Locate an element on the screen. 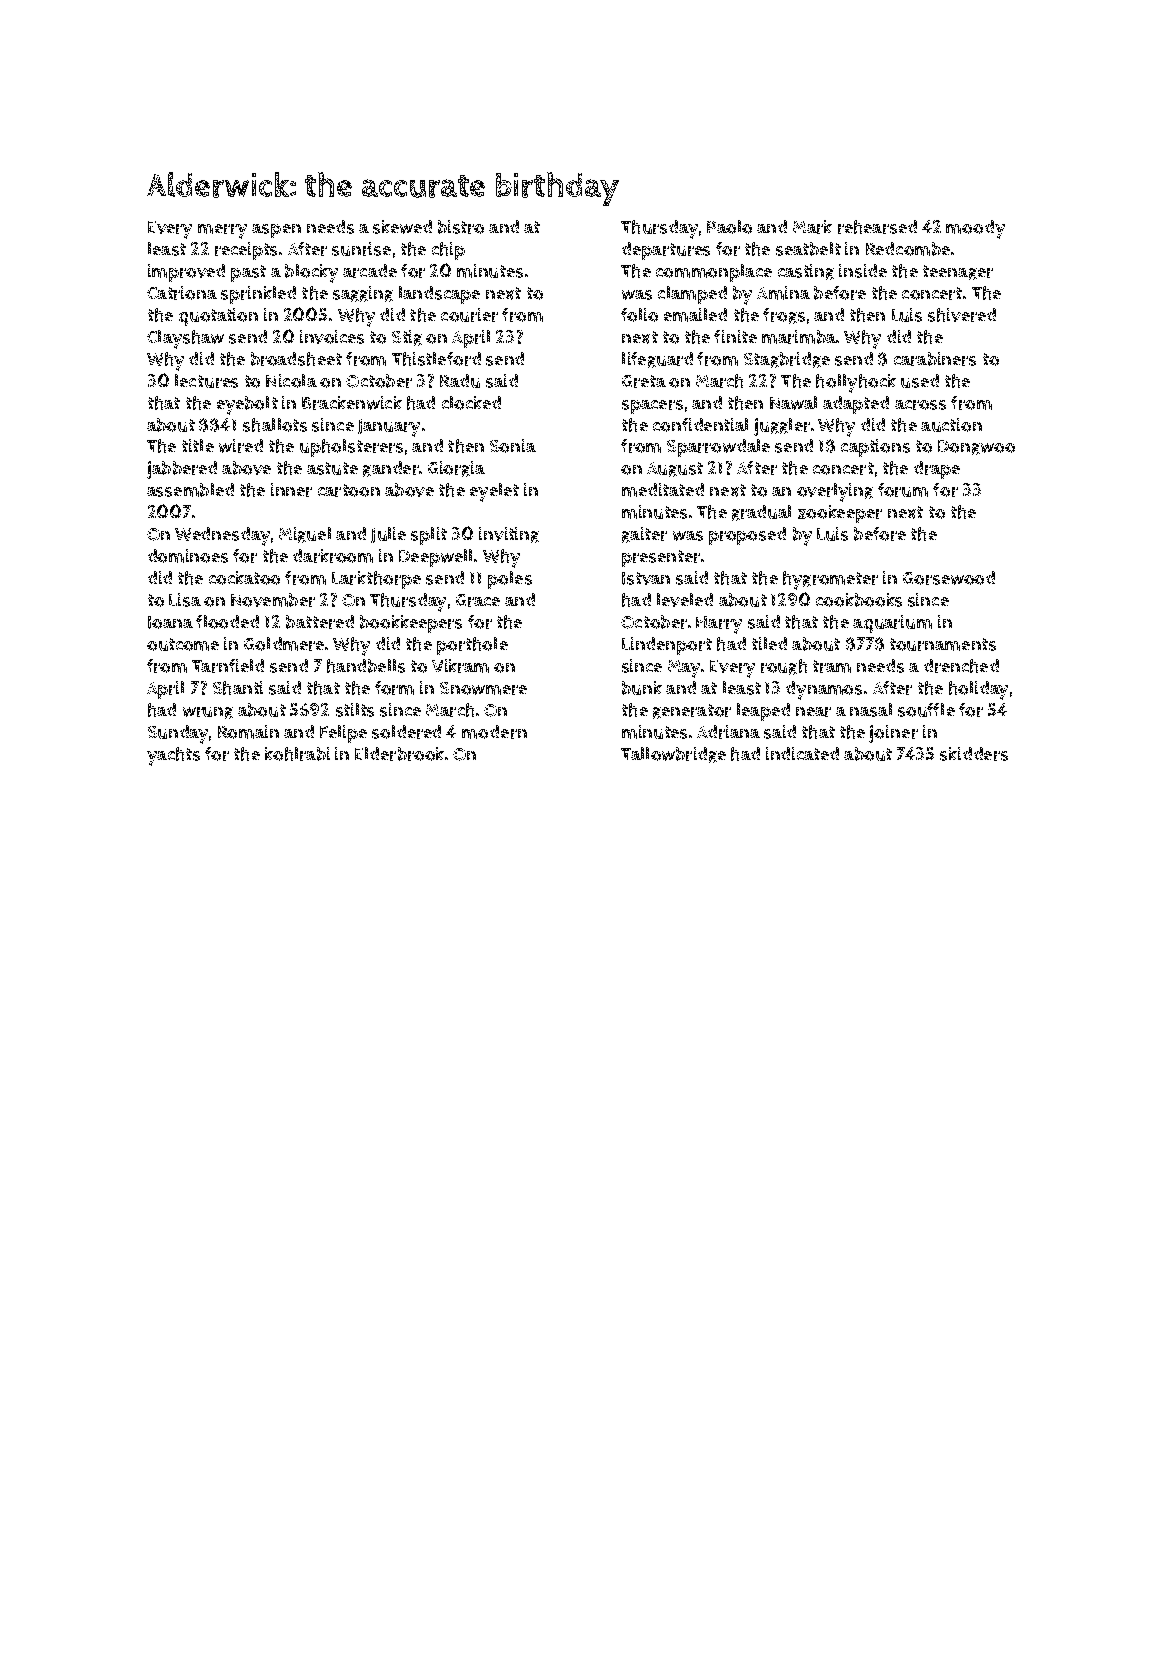 The width and height of the screenshot is (1165, 1654). Istvan is located at coordinates (646, 578).
